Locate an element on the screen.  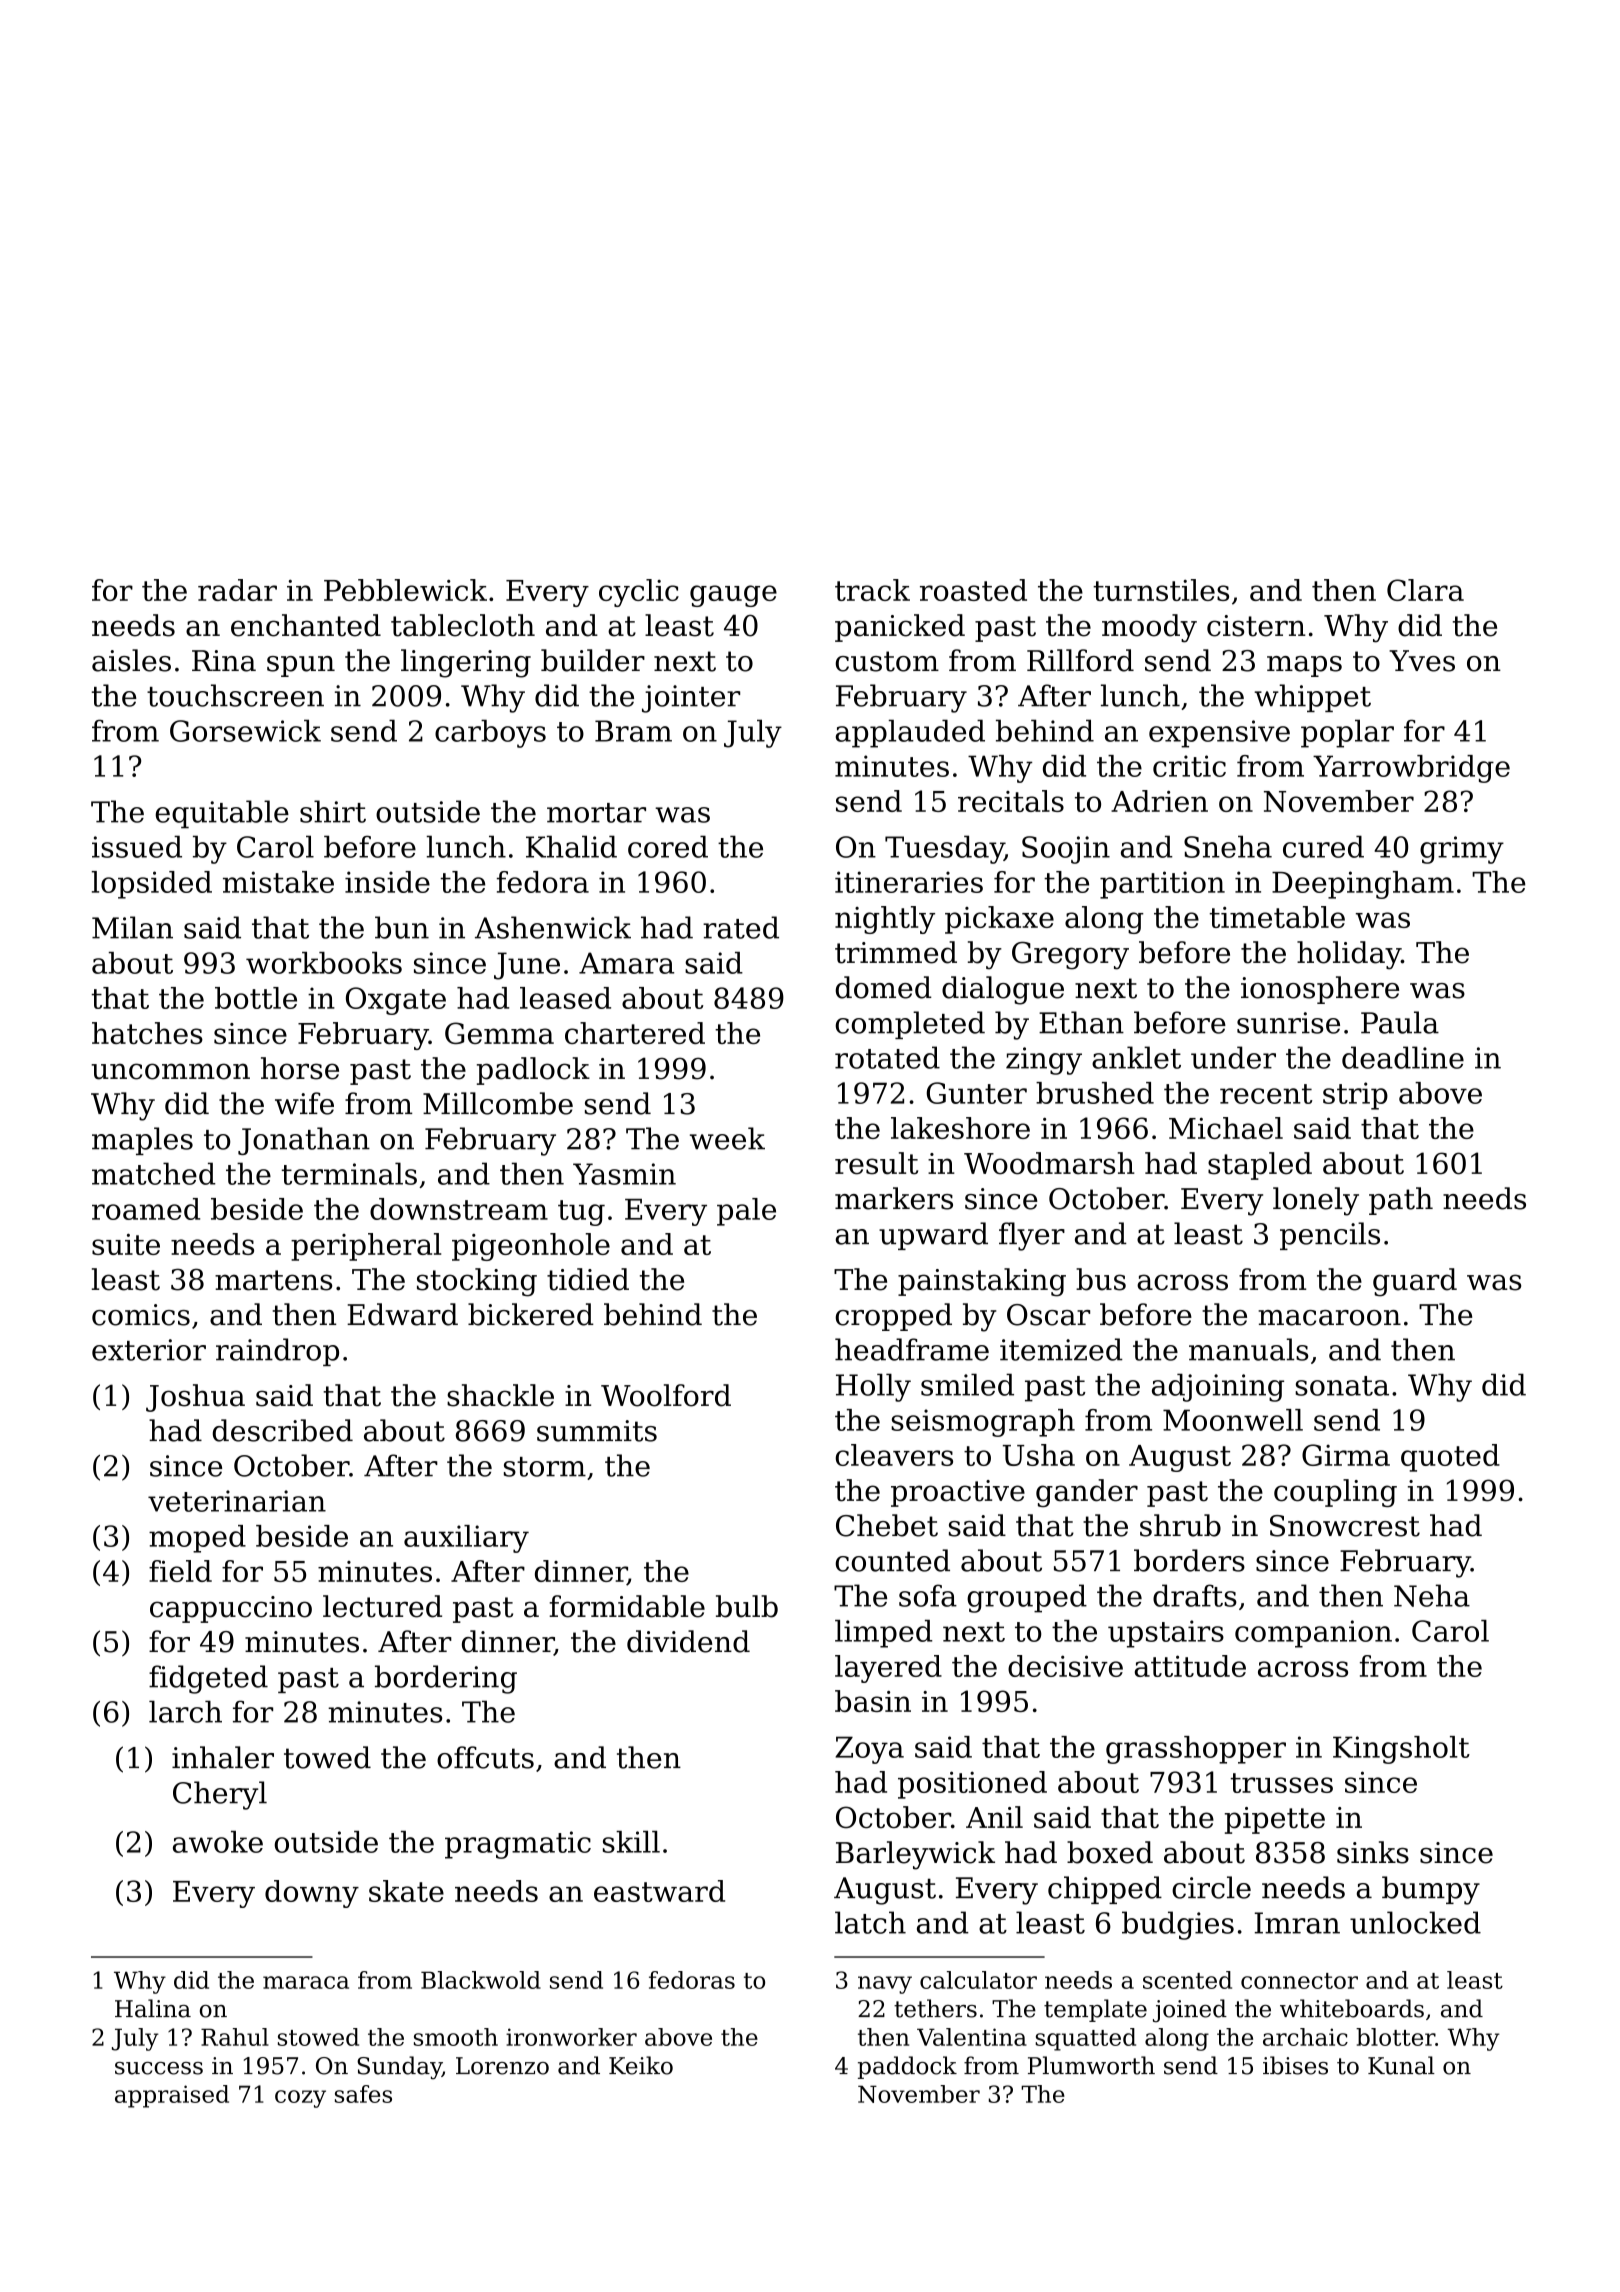
uncommon is located at coordinates (170, 1071).
